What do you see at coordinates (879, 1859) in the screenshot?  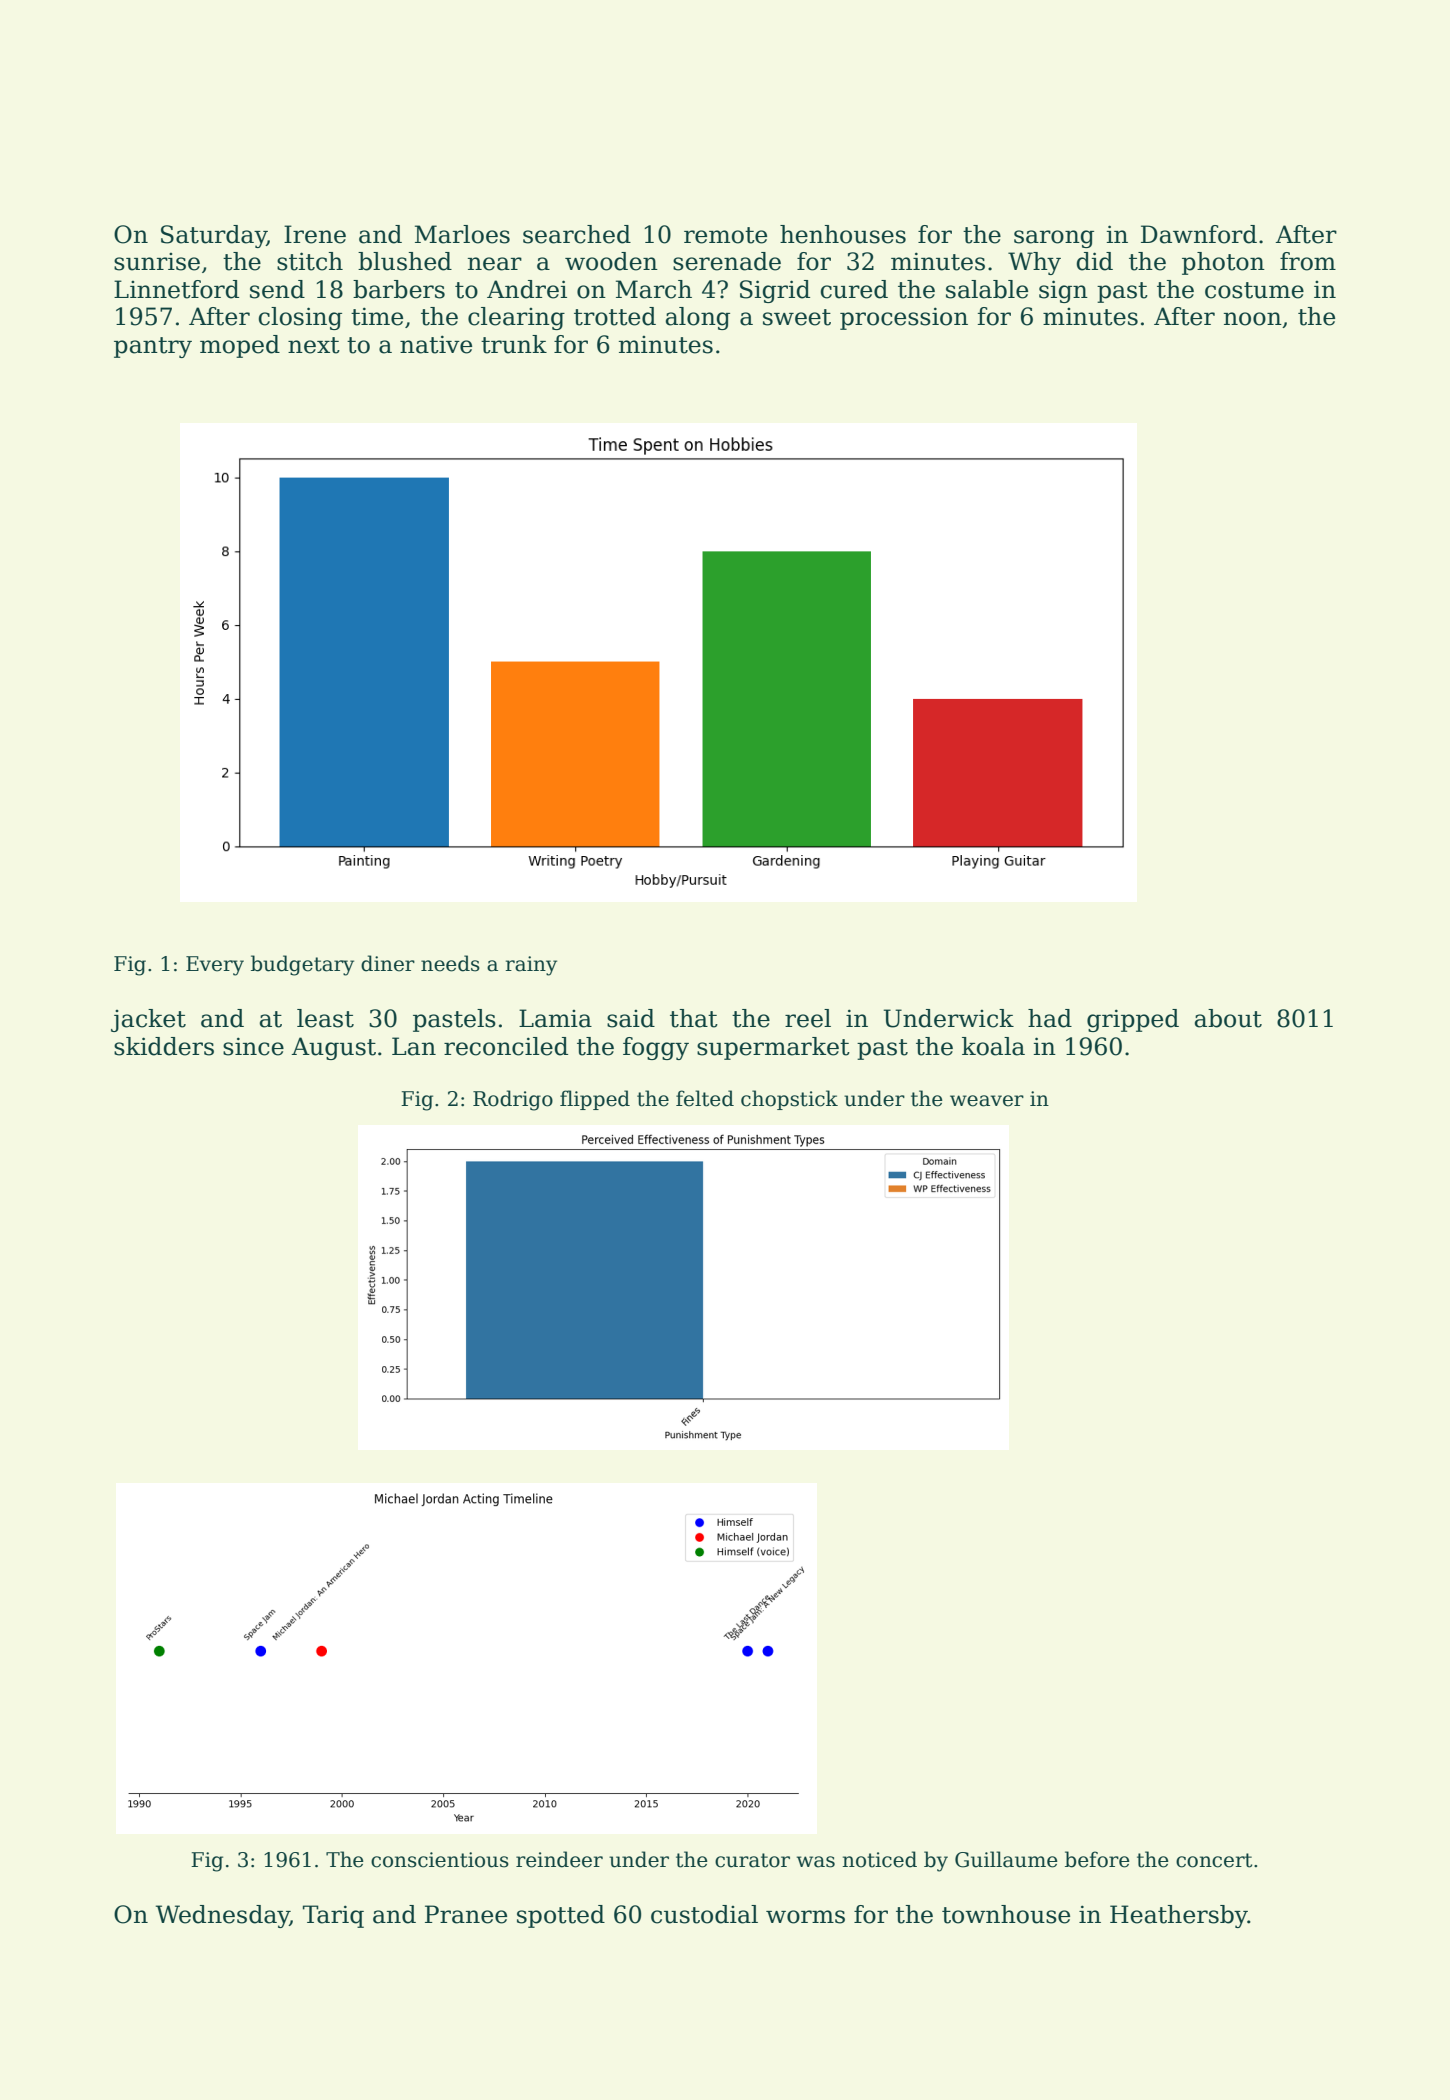 I see `noticed` at bounding box center [879, 1859].
